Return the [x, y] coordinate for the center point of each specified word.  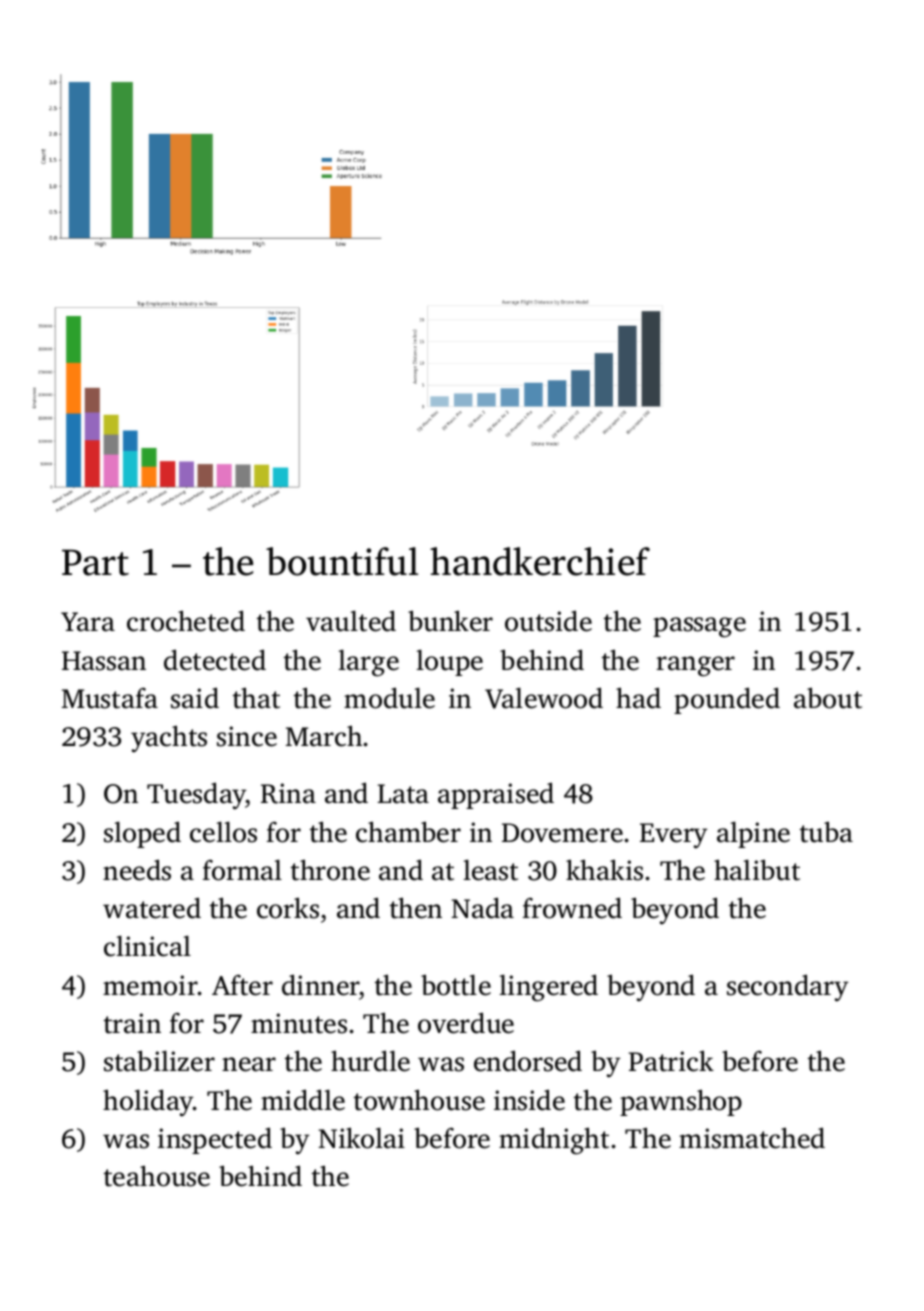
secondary [788, 988]
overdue [466, 1023]
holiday [148, 1103]
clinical [147, 946]
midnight [554, 1141]
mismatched [752, 1138]
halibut [757, 870]
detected [215, 660]
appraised [496, 795]
